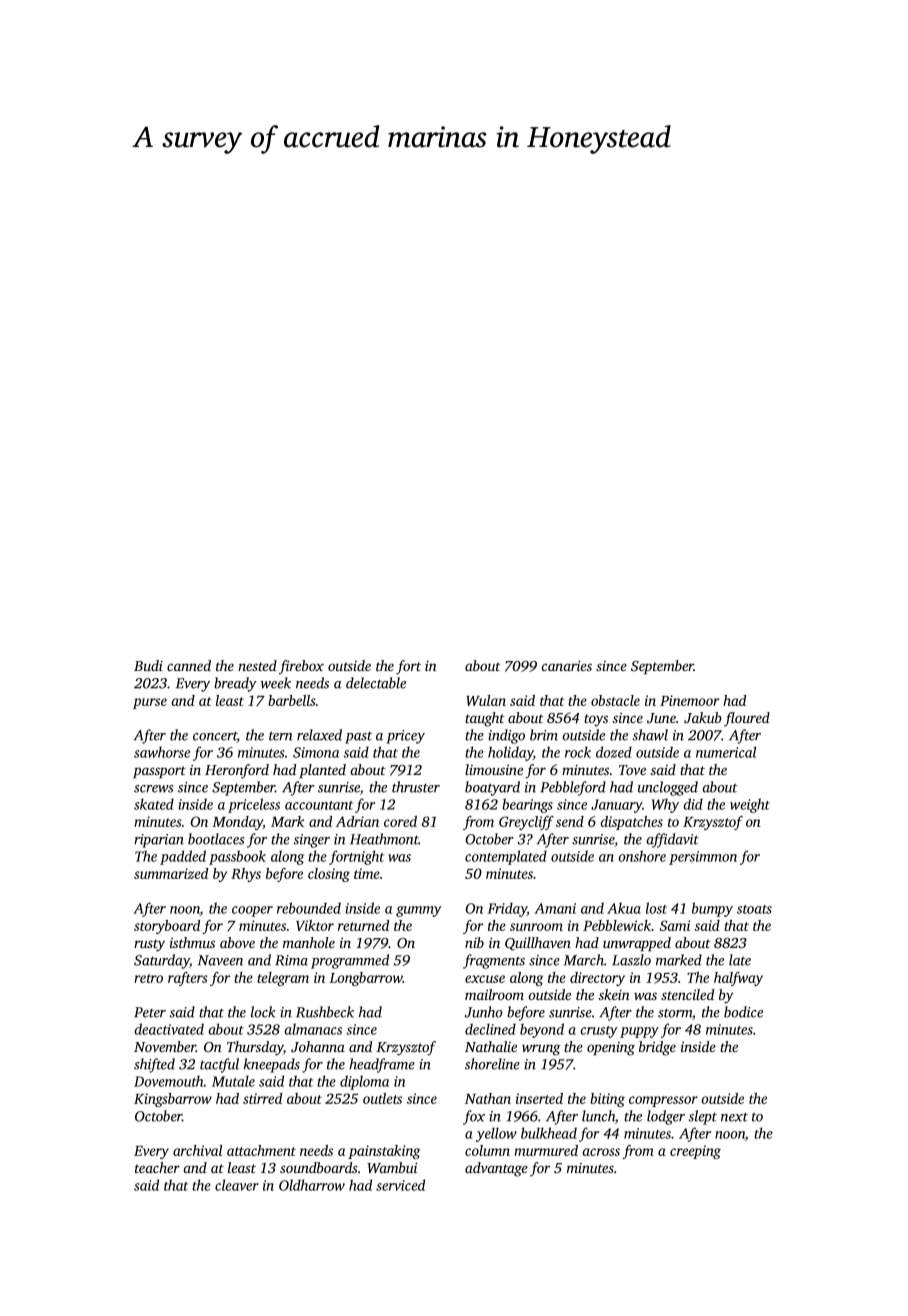 Image resolution: width=908 pixels, height=1316 pixels. Describe the element at coordinates (255, 1048) in the screenshot. I see `Thursday` at that location.
